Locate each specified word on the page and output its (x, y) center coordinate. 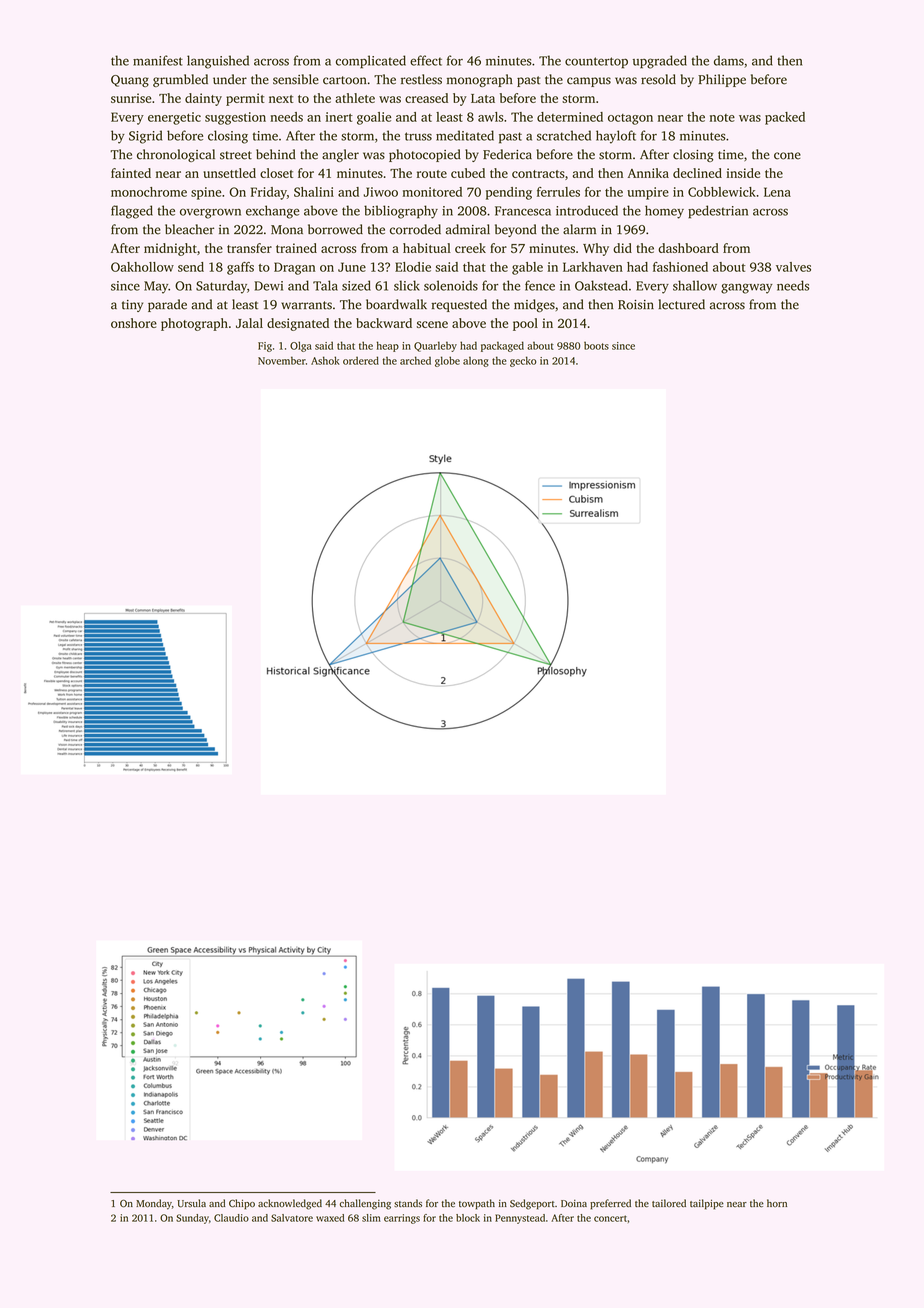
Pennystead (520, 1219)
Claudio (231, 1218)
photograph (194, 324)
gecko (523, 361)
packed (785, 118)
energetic (174, 118)
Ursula (191, 1203)
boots (596, 346)
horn (777, 1203)
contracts (538, 174)
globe (447, 361)
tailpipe (707, 1204)
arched (415, 360)
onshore (134, 323)
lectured (681, 304)
